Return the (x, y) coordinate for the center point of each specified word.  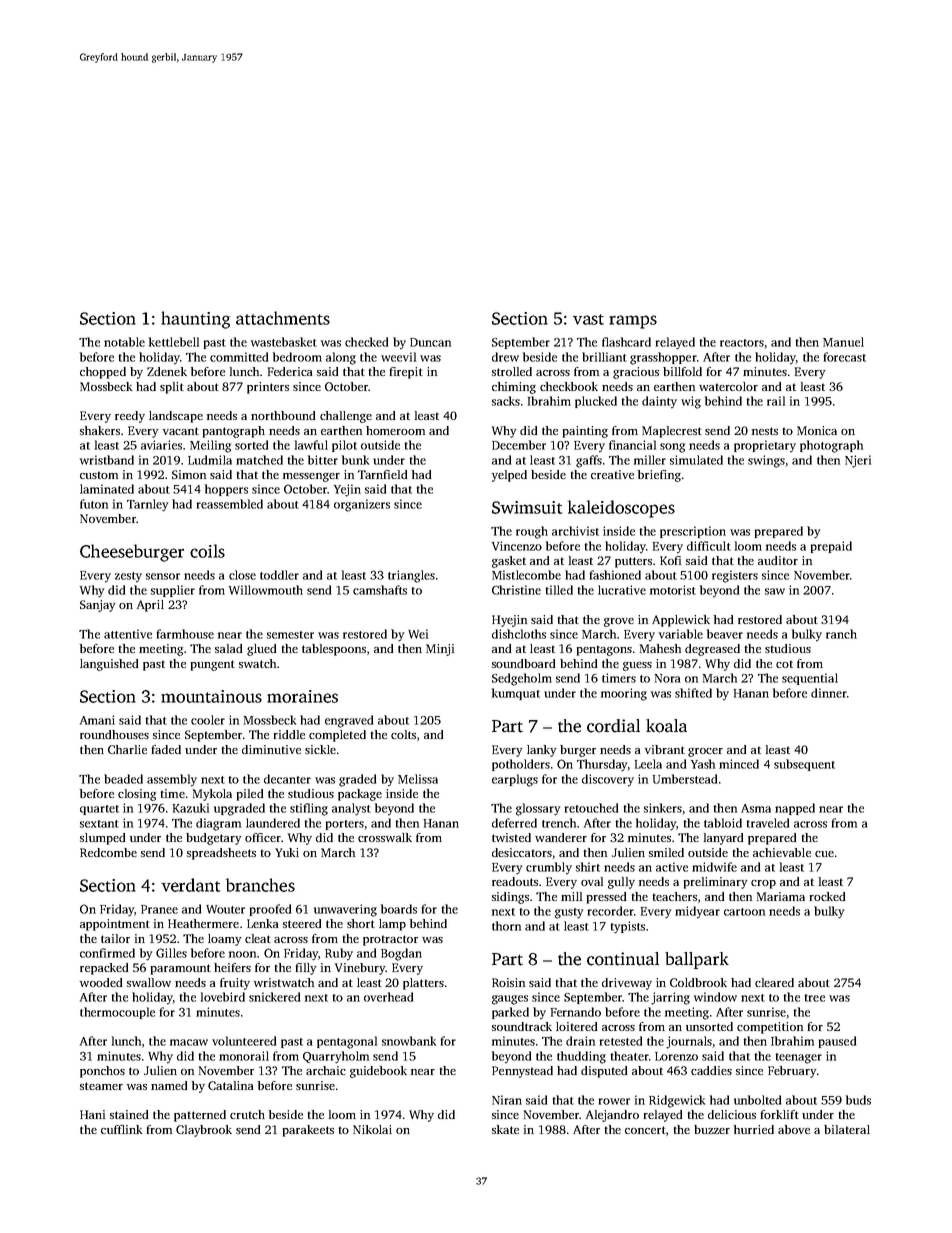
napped (795, 809)
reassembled (229, 504)
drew (505, 357)
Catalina (230, 1085)
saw (775, 591)
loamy (225, 940)
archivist (575, 531)
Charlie (127, 749)
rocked (827, 896)
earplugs (515, 780)
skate (505, 1129)
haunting (195, 320)
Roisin (508, 982)
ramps (633, 322)
